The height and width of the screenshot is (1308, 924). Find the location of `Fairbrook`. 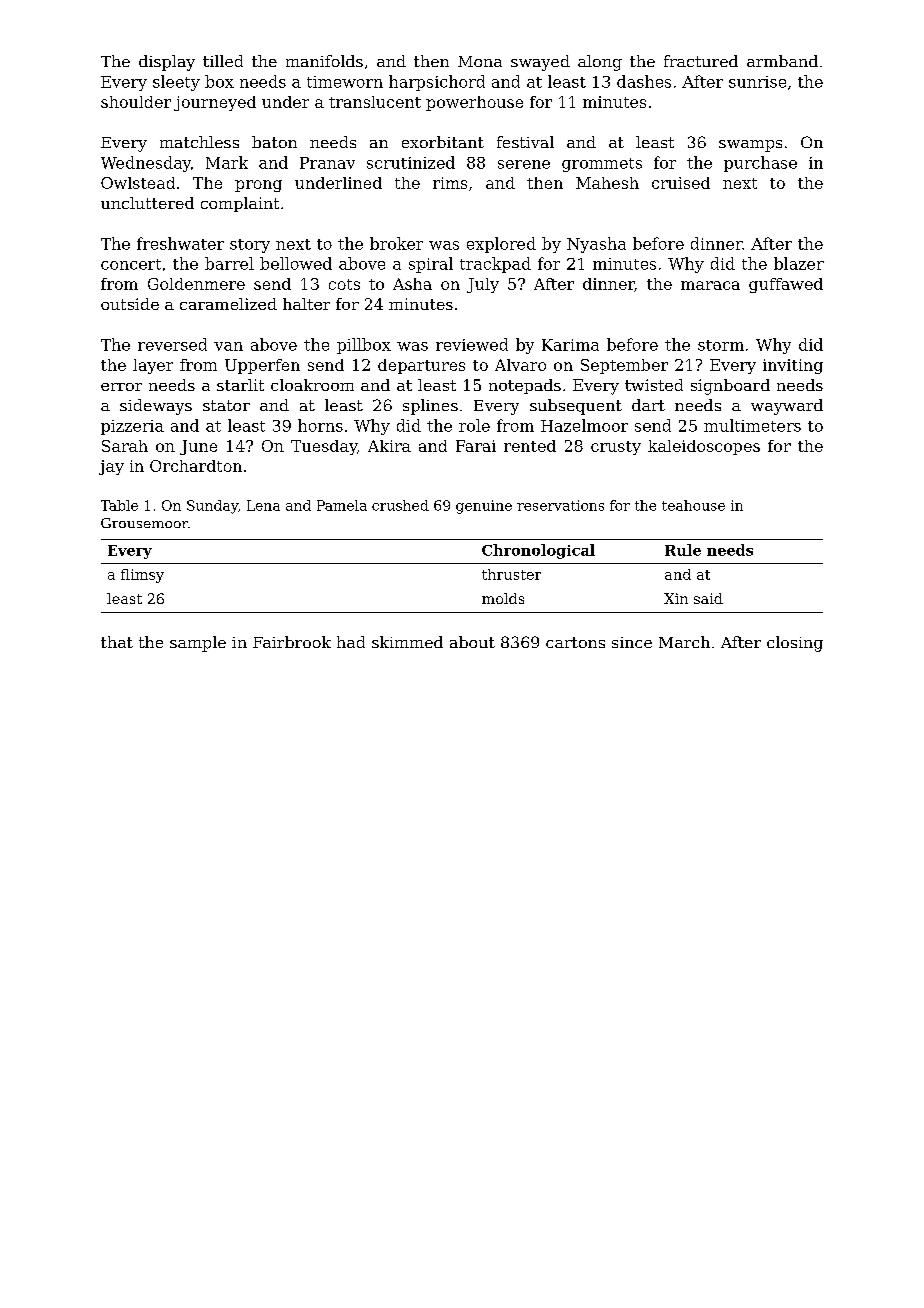

Fairbrook is located at coordinates (292, 642).
